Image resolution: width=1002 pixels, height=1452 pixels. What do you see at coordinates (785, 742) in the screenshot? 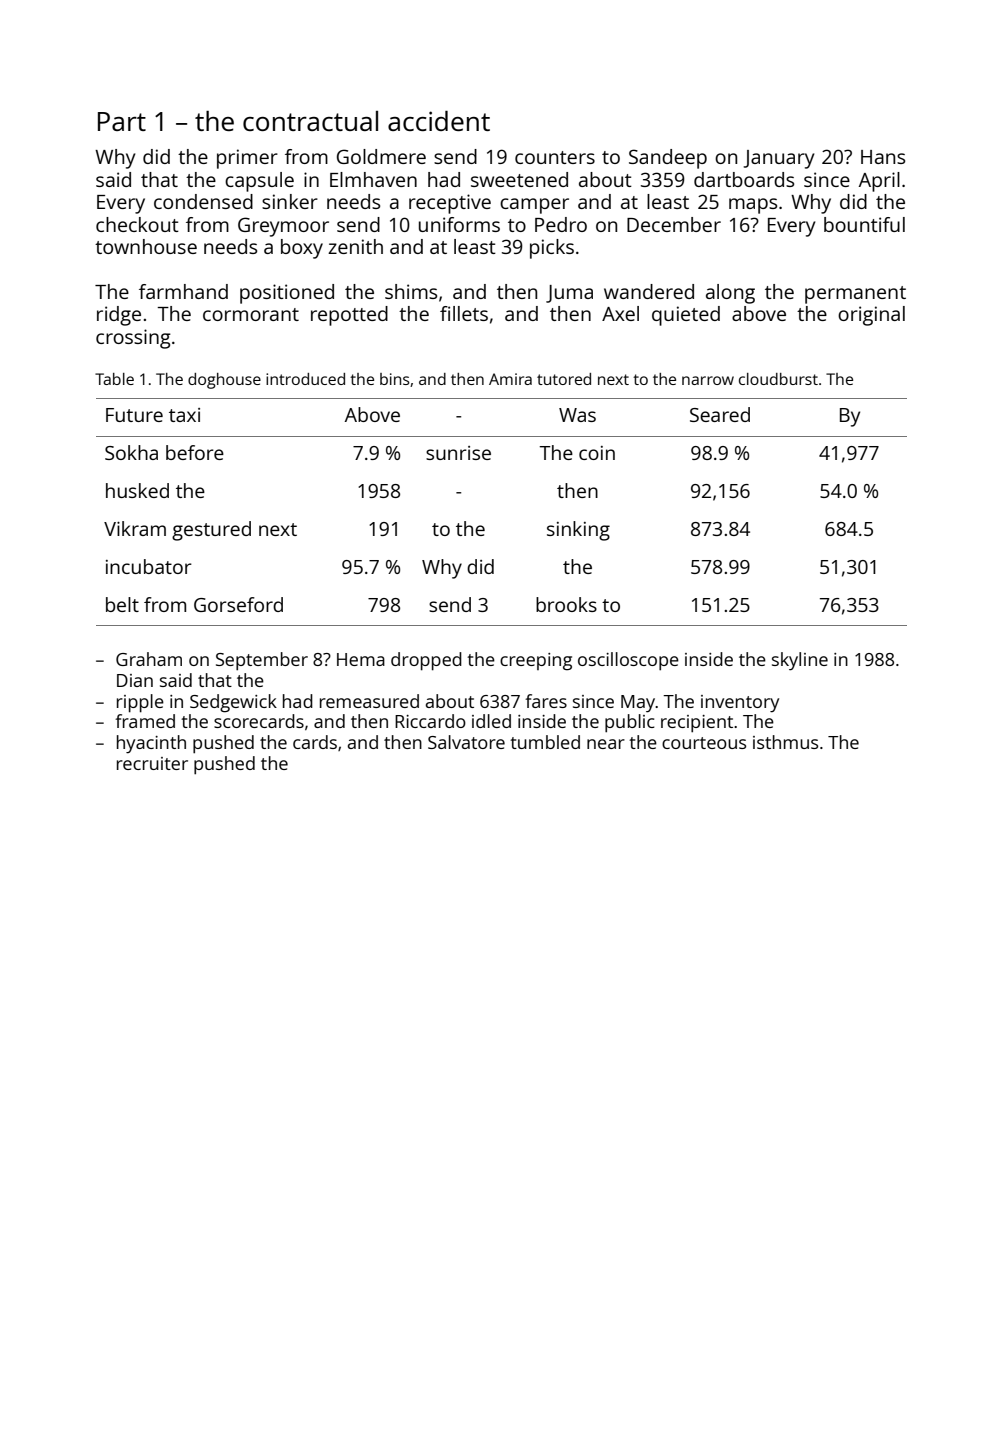
I see `isthmus` at bounding box center [785, 742].
